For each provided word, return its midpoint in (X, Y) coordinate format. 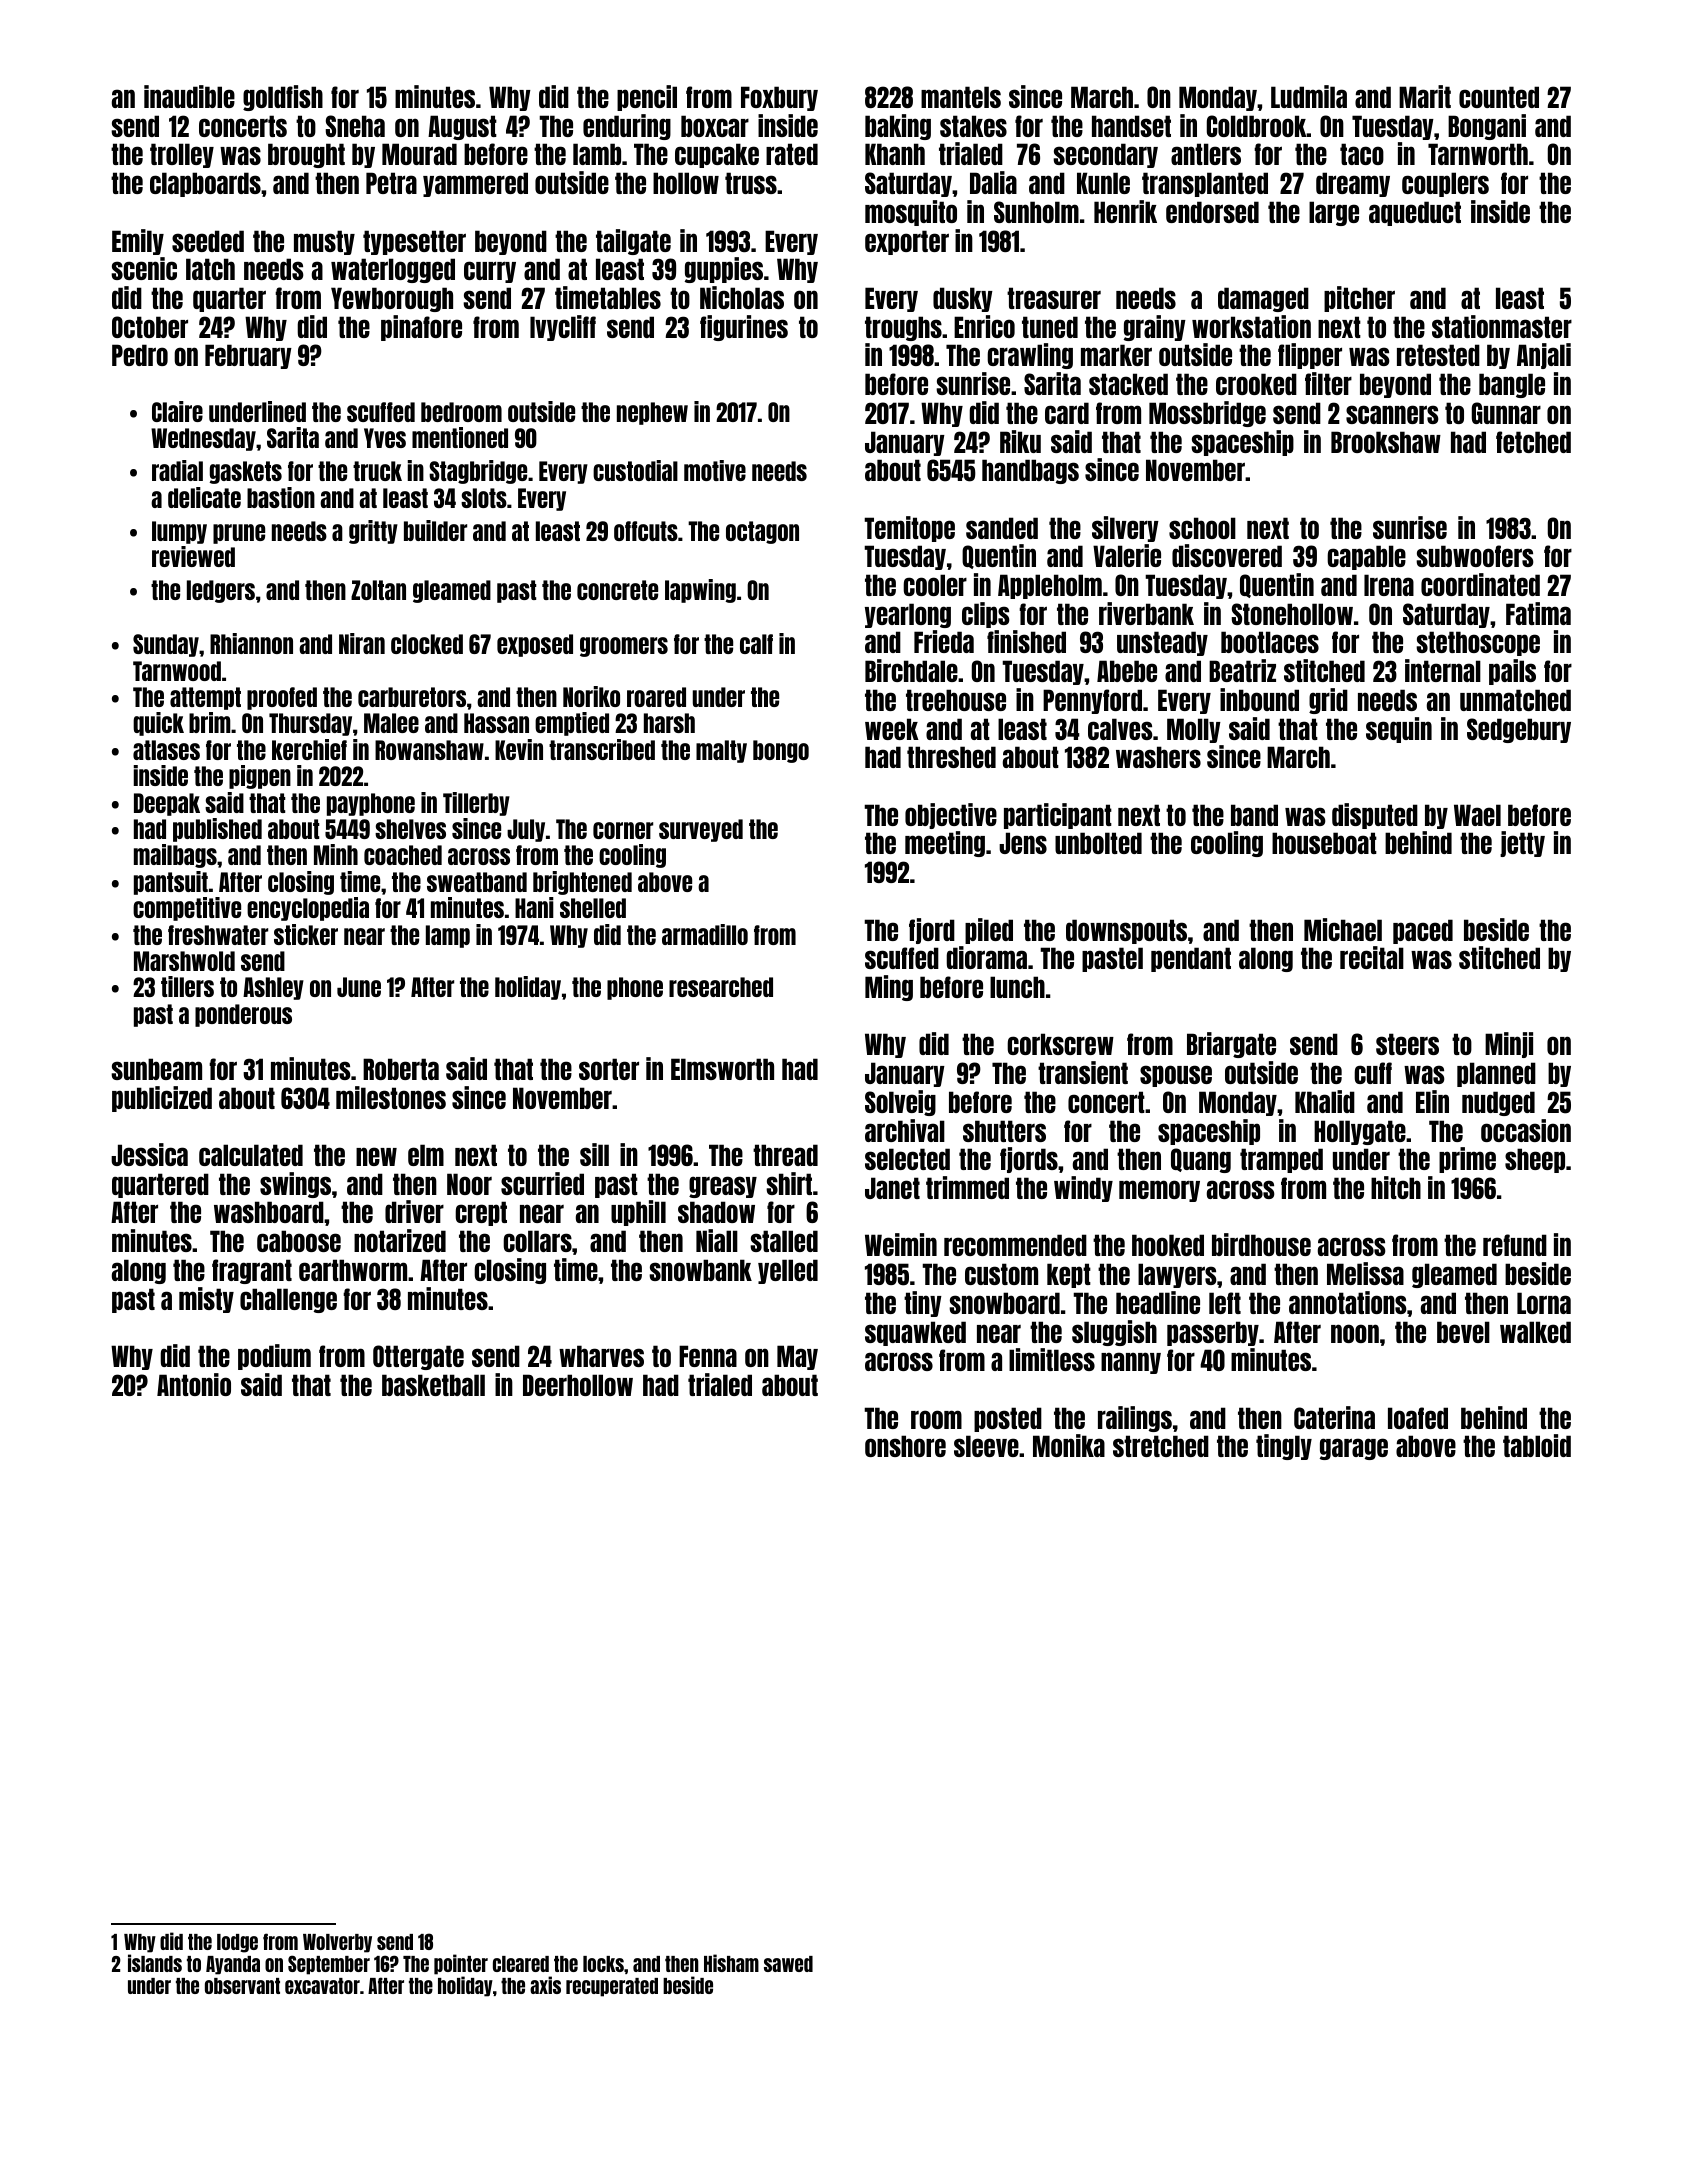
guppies (724, 270)
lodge (237, 1943)
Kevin (519, 749)
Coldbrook (1257, 126)
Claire (177, 411)
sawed (788, 1964)
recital (1372, 957)
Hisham (731, 1963)
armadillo (705, 934)
